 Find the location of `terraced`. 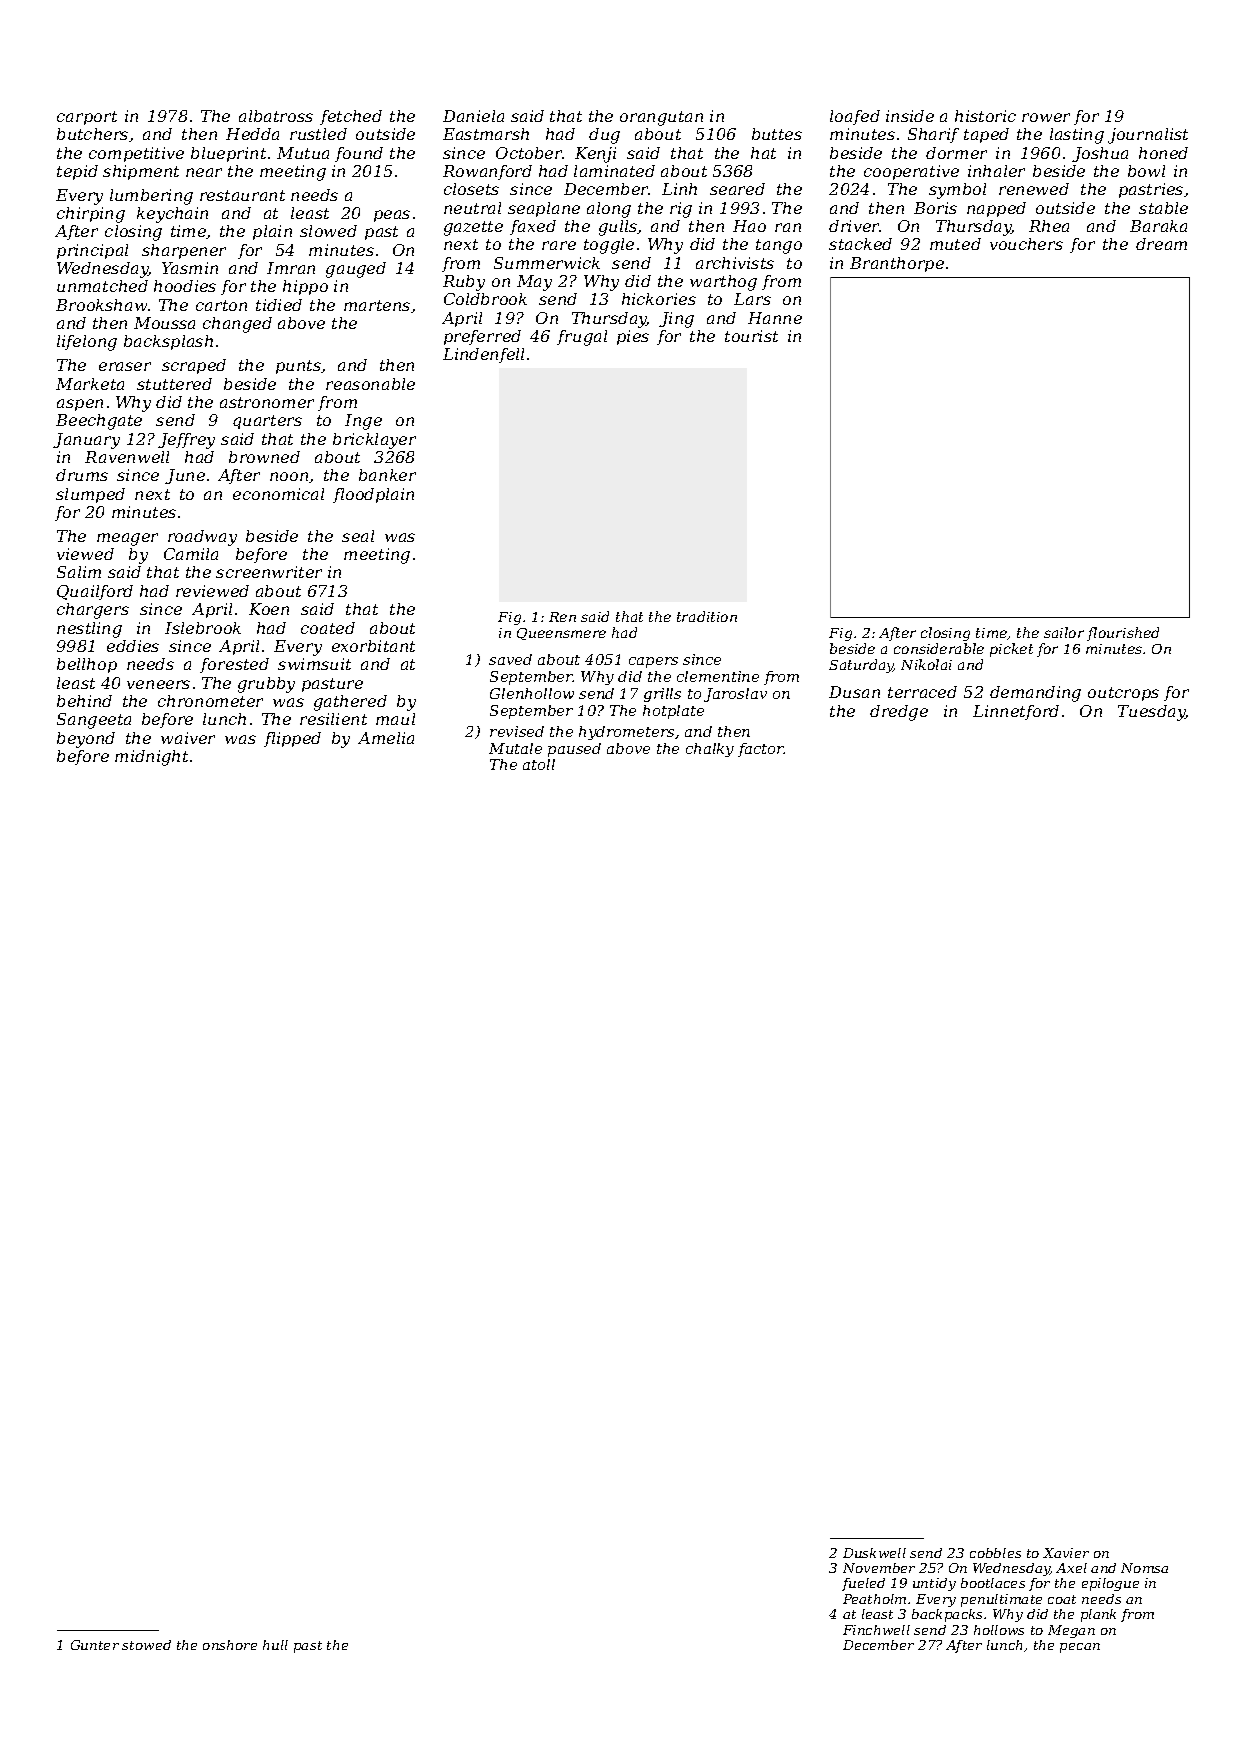

terraced is located at coordinates (922, 692).
